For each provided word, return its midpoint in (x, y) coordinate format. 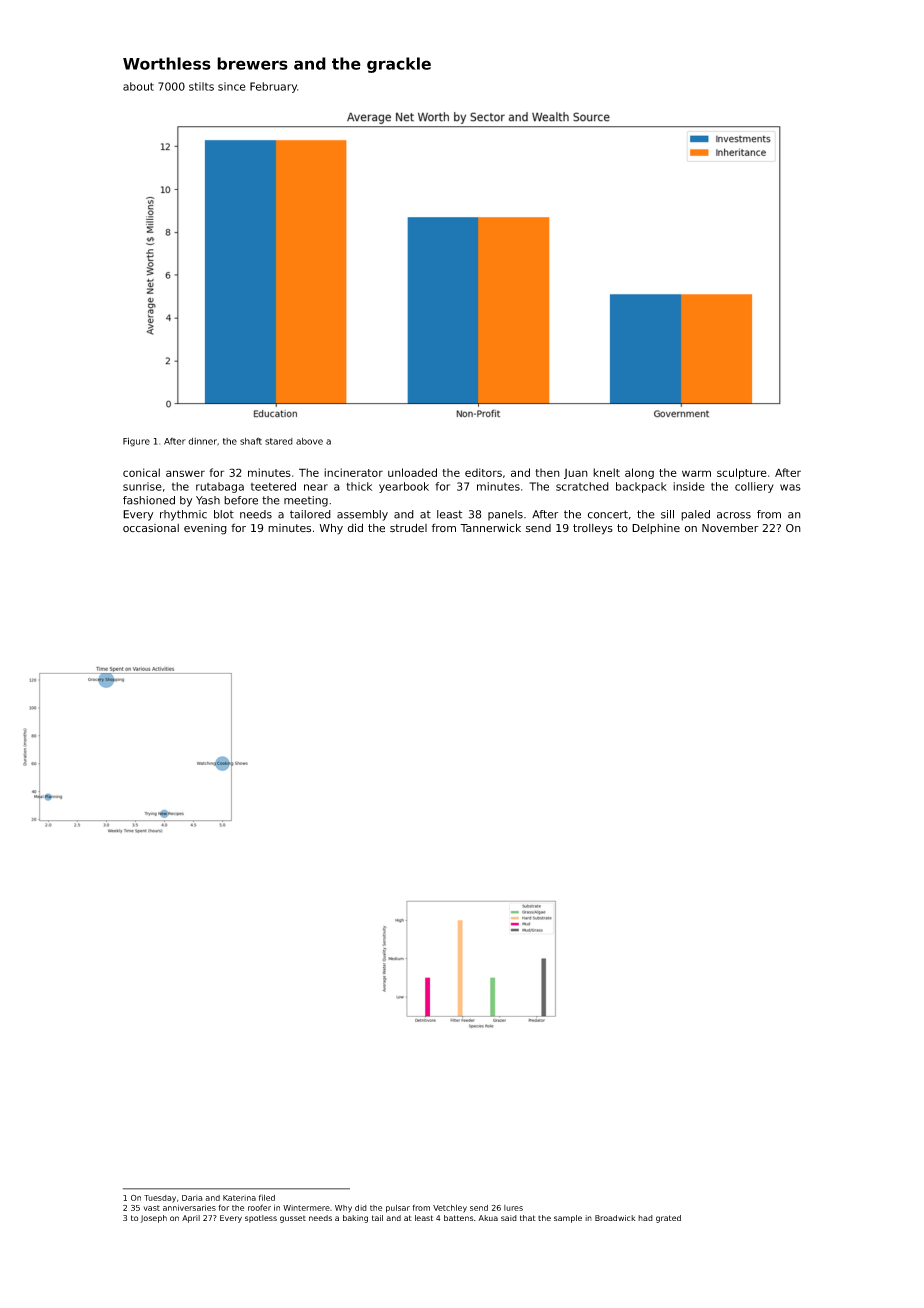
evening (205, 529)
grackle (399, 65)
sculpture (742, 473)
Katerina (239, 1198)
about (138, 86)
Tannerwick (490, 528)
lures (513, 1208)
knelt (606, 472)
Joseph (153, 1219)
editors (483, 472)
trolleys (593, 529)
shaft (251, 441)
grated (668, 1219)
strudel (408, 528)
